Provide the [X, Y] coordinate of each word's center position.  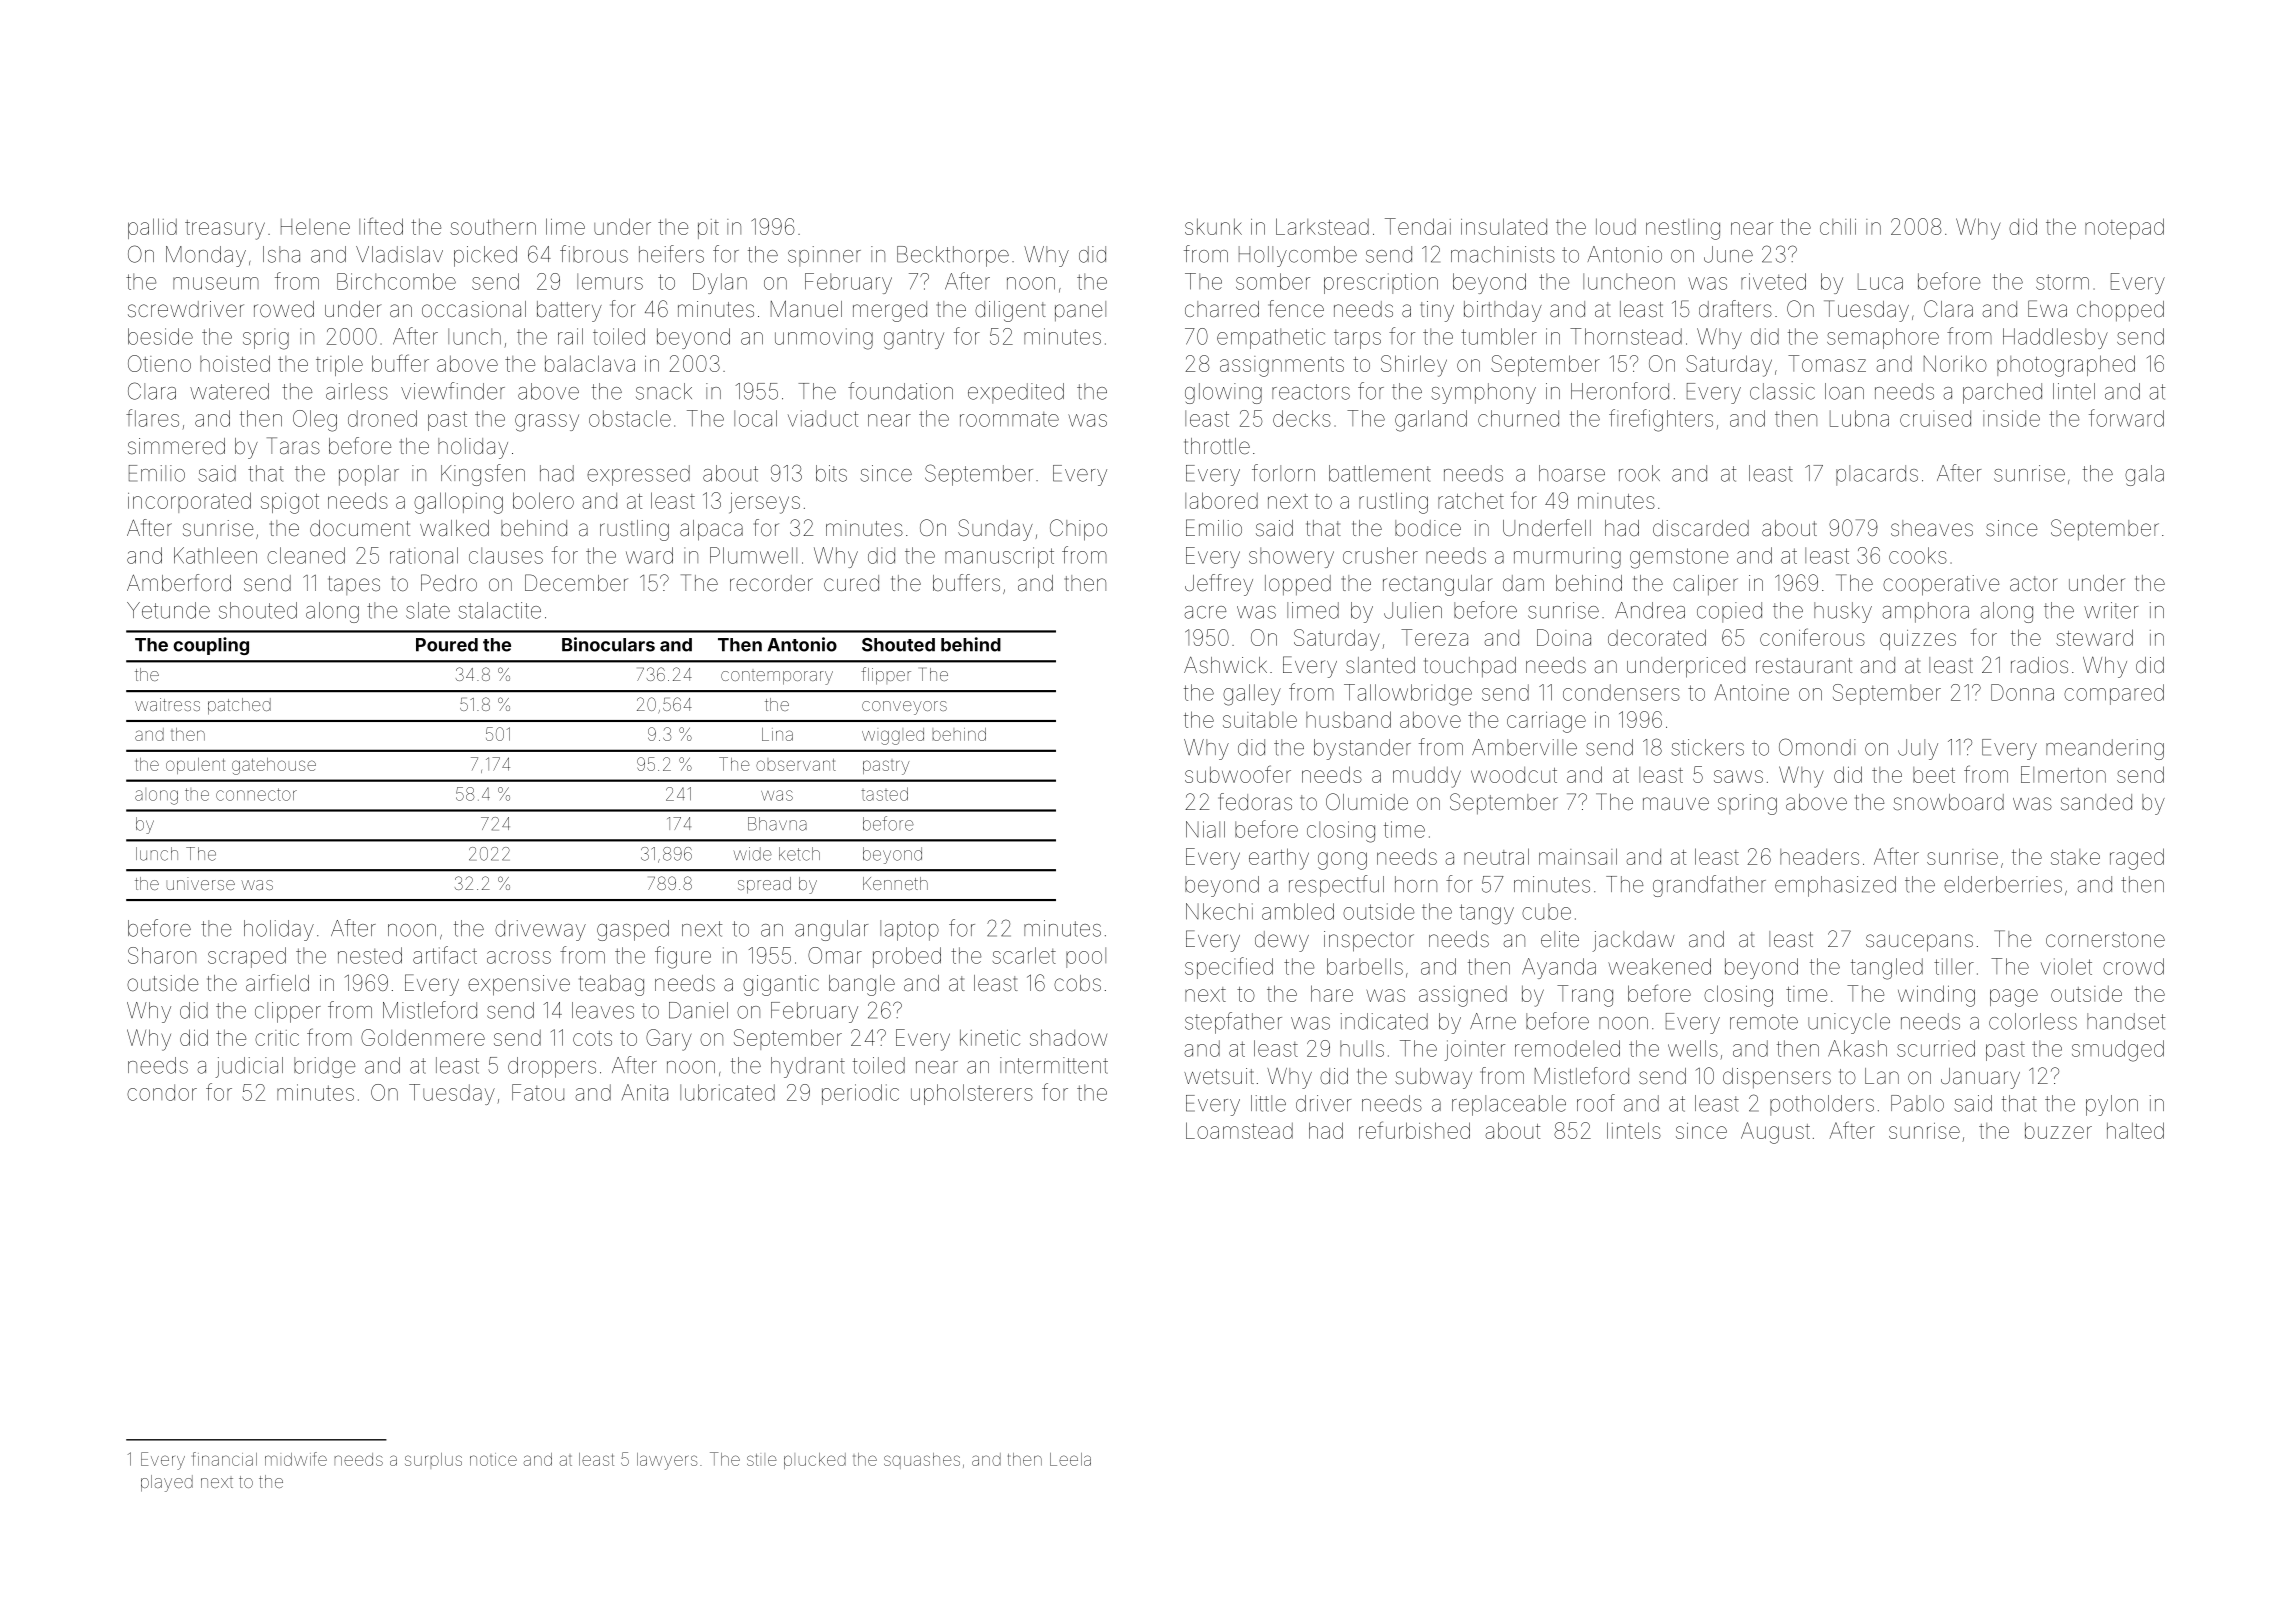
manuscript [999, 557]
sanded [2096, 802]
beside [160, 336]
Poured [447, 645]
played [167, 1483]
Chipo [1078, 530]
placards [1877, 475]
